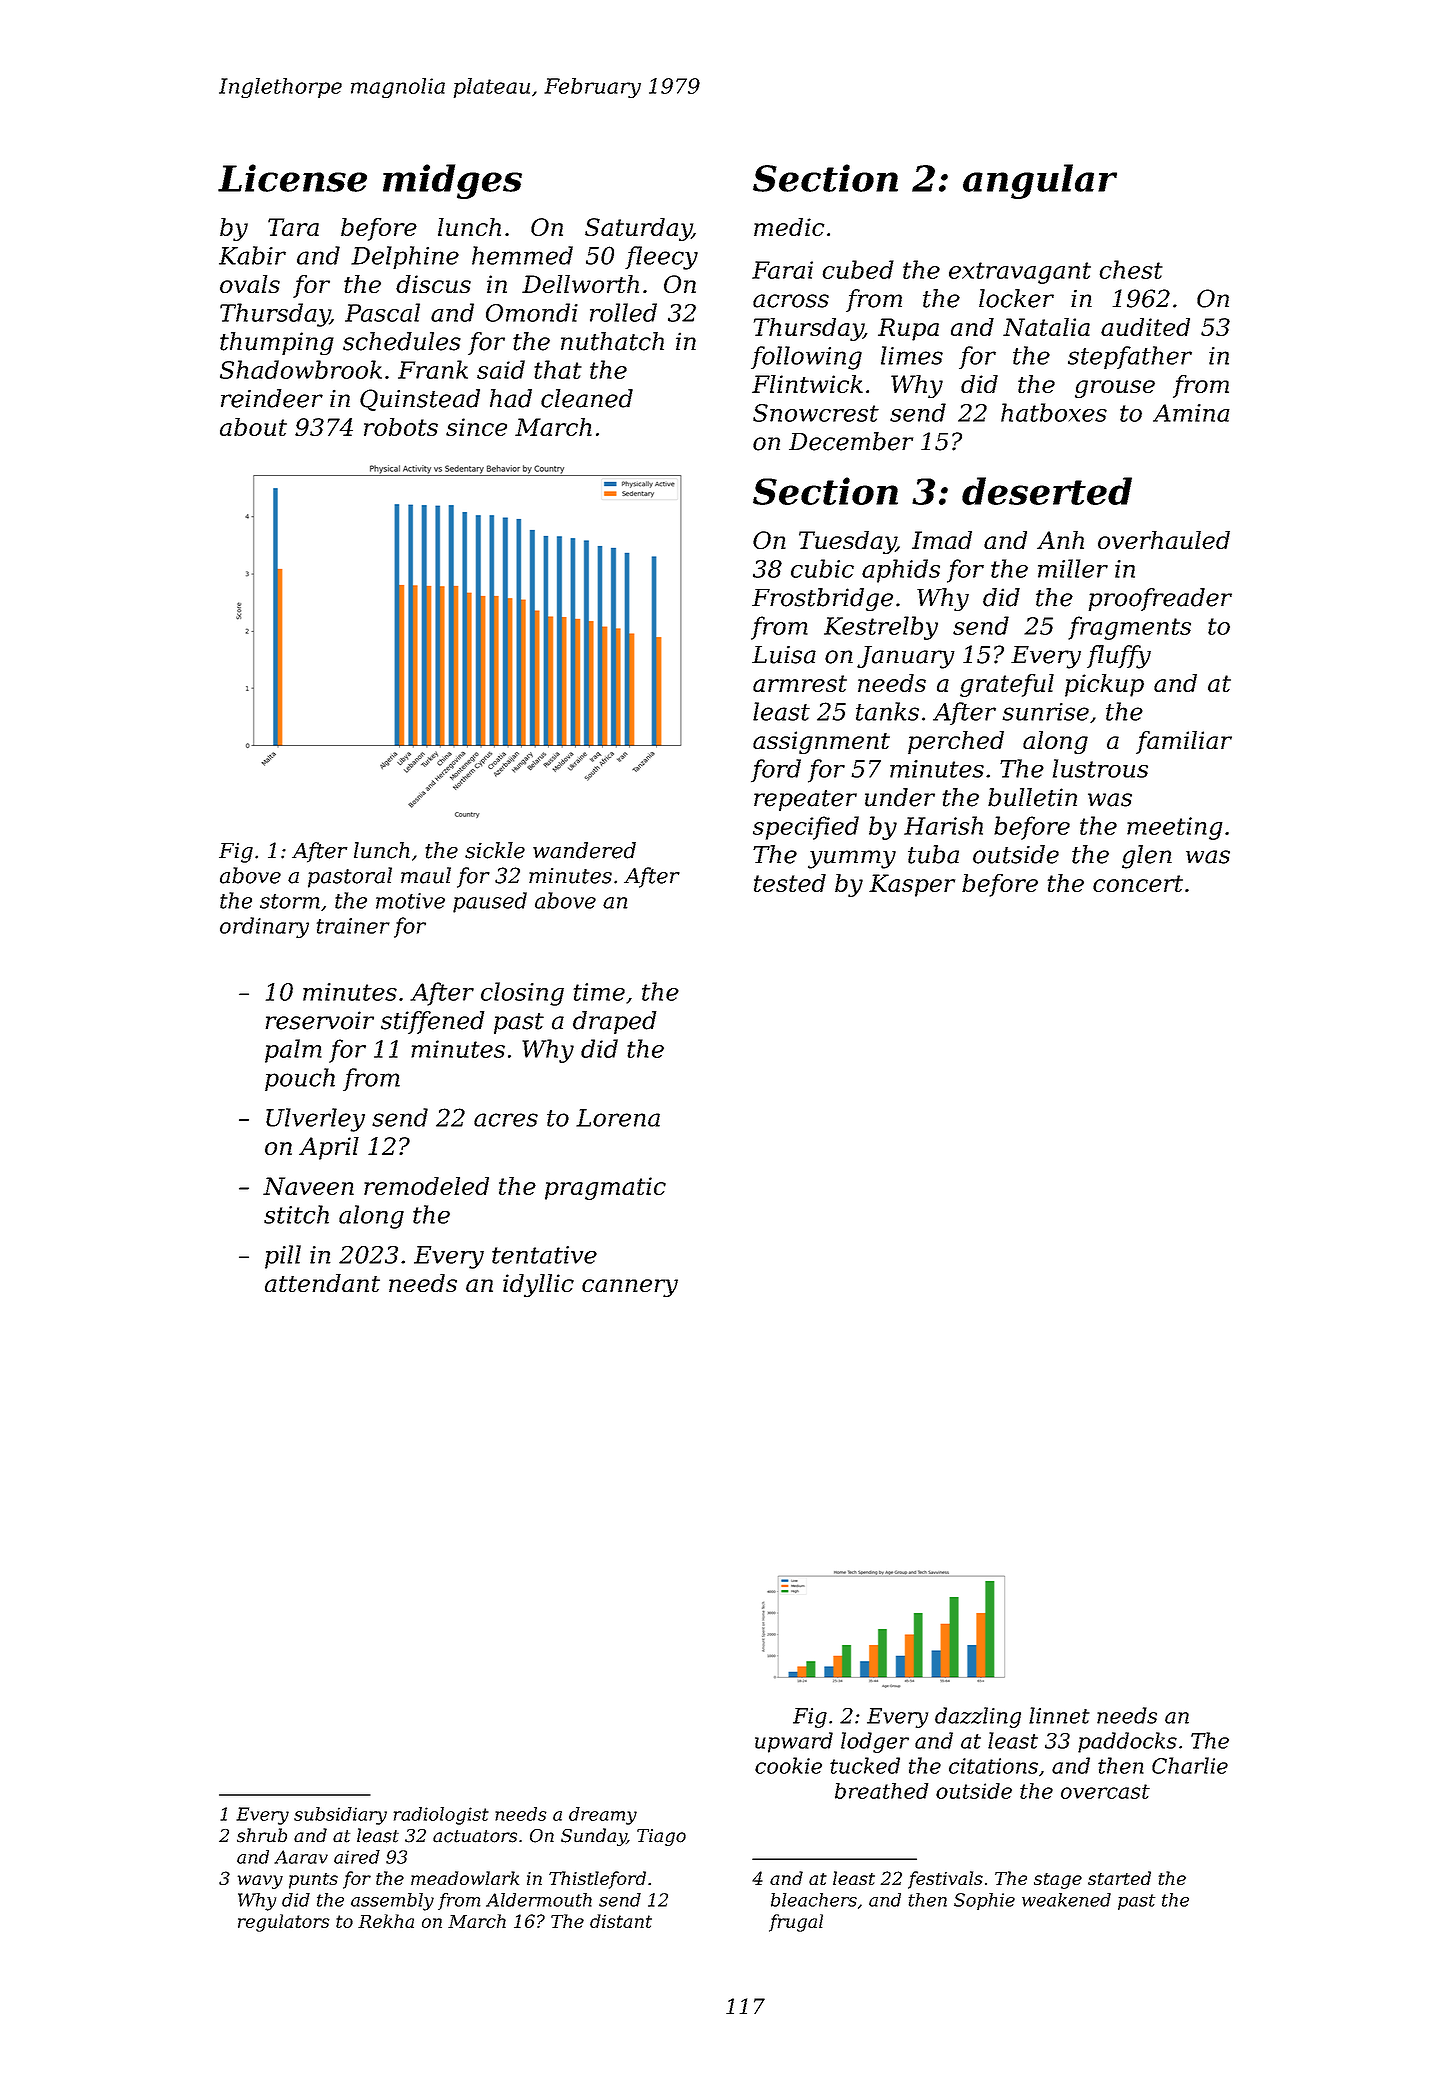 This screenshot has width=1450, height=2100. Describe the element at coordinates (292, 178) in the screenshot. I see `License` at that location.
